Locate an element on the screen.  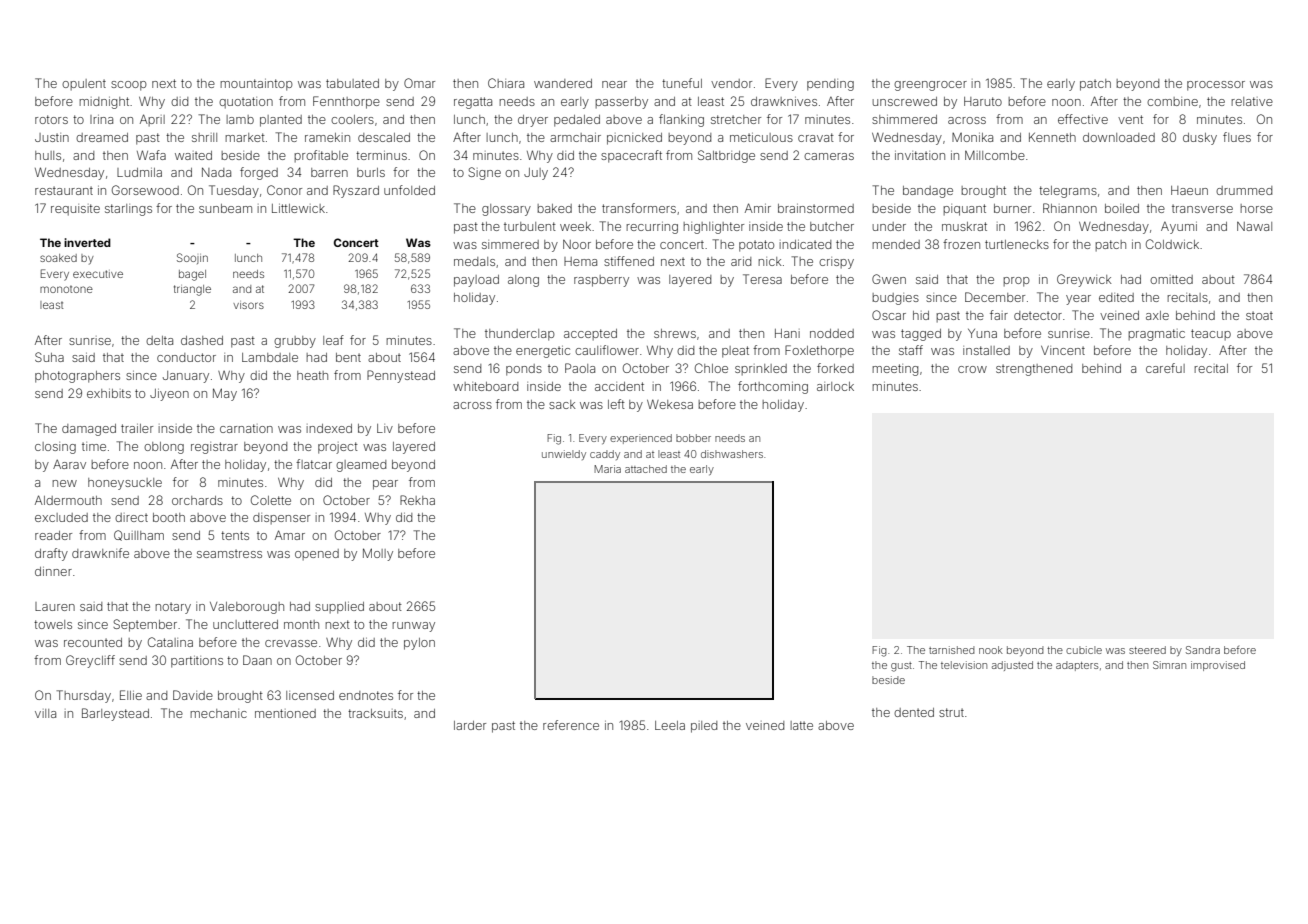
greengrocer is located at coordinates (930, 86).
